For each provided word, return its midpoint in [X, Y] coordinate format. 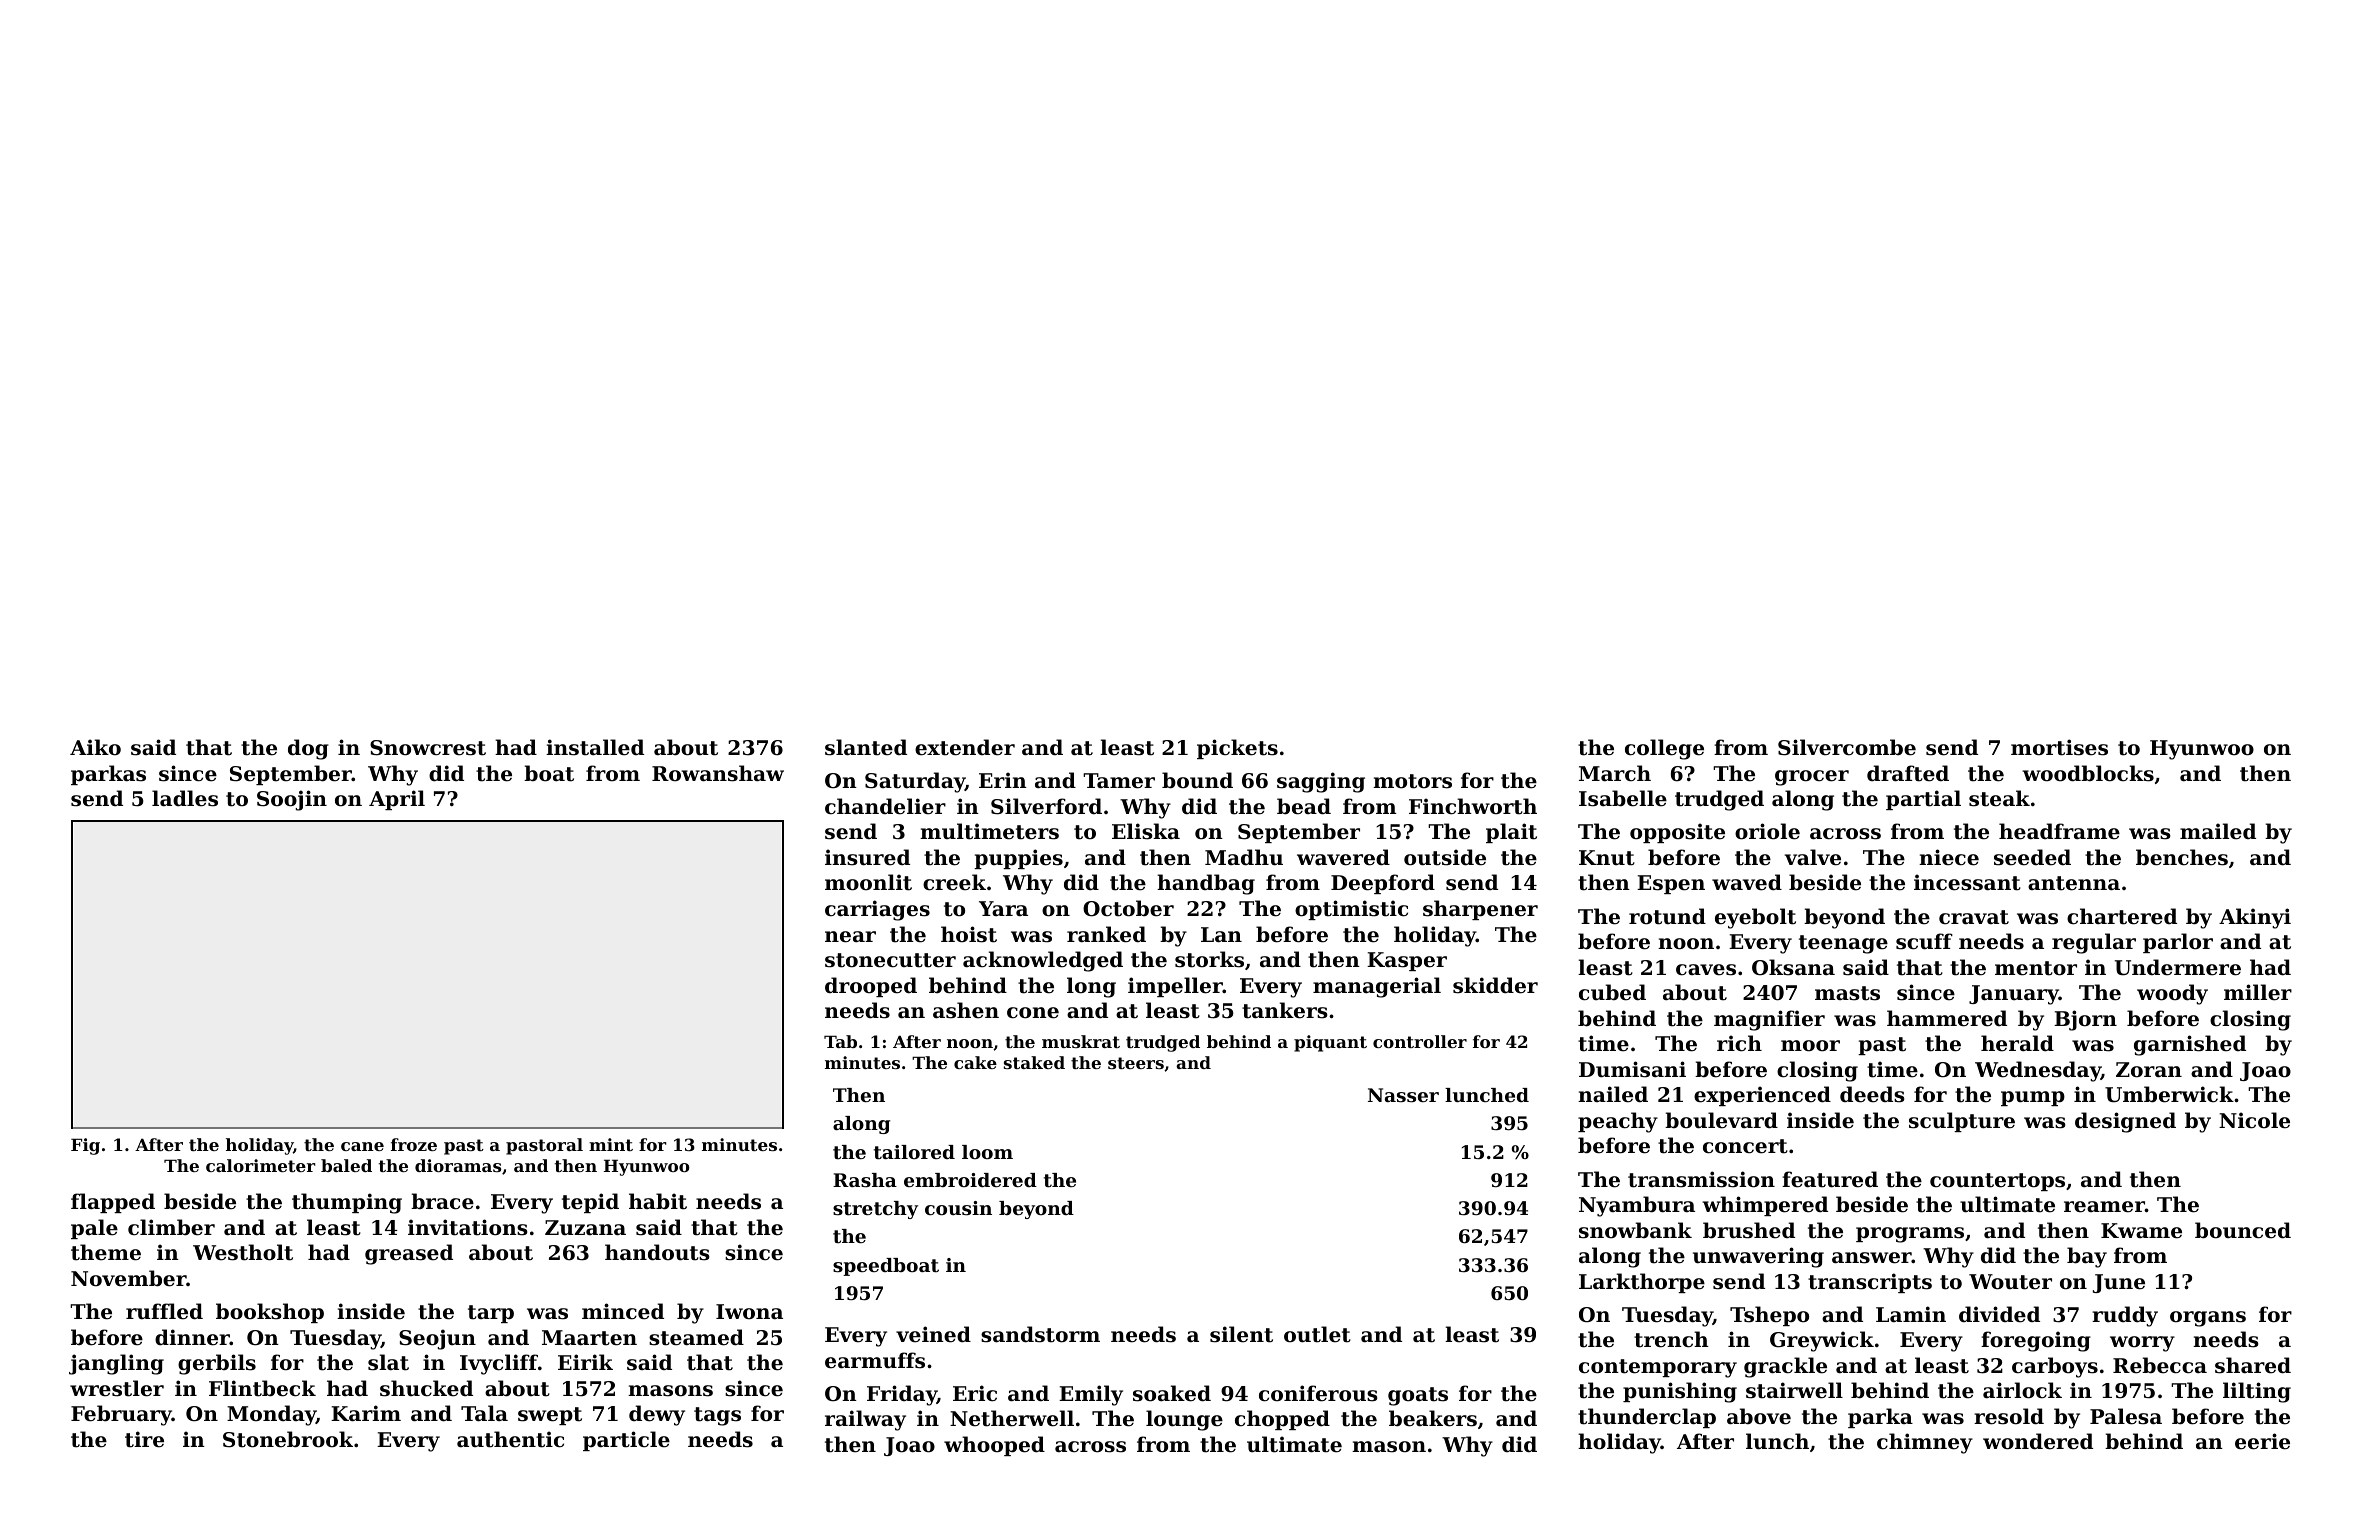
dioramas [458, 1165]
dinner [192, 1337]
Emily [1091, 1395]
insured [867, 857]
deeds [1872, 1094]
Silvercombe [1847, 747]
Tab [840, 1041]
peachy [1618, 1122]
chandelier [885, 806]
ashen [966, 1010]
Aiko [95, 747]
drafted [1908, 773]
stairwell [1794, 1390]
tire [144, 1439]
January [2014, 995]
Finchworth [1473, 806]
